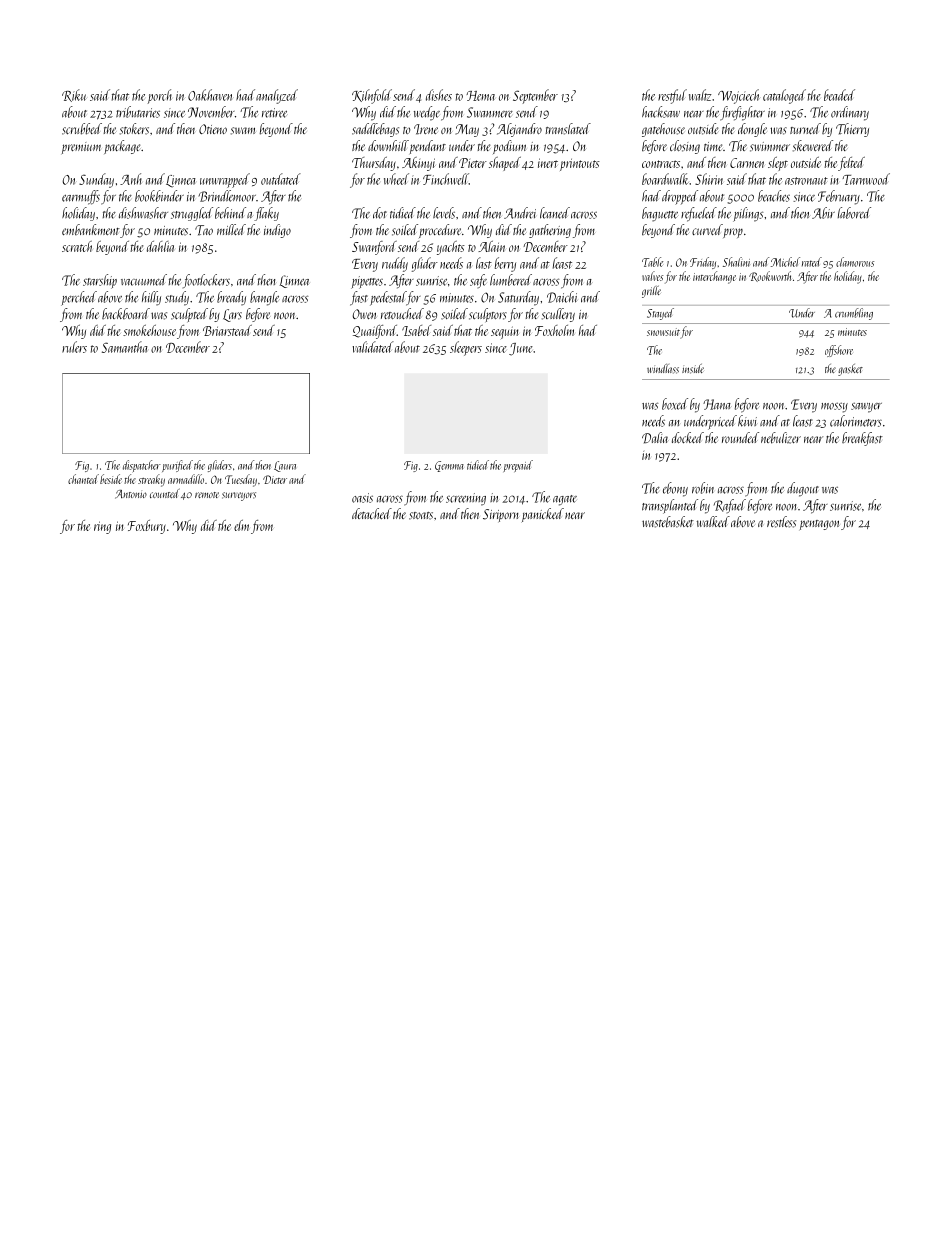 The image size is (952, 1233). What do you see at coordinates (74, 95) in the image?
I see `Riku` at bounding box center [74, 95].
